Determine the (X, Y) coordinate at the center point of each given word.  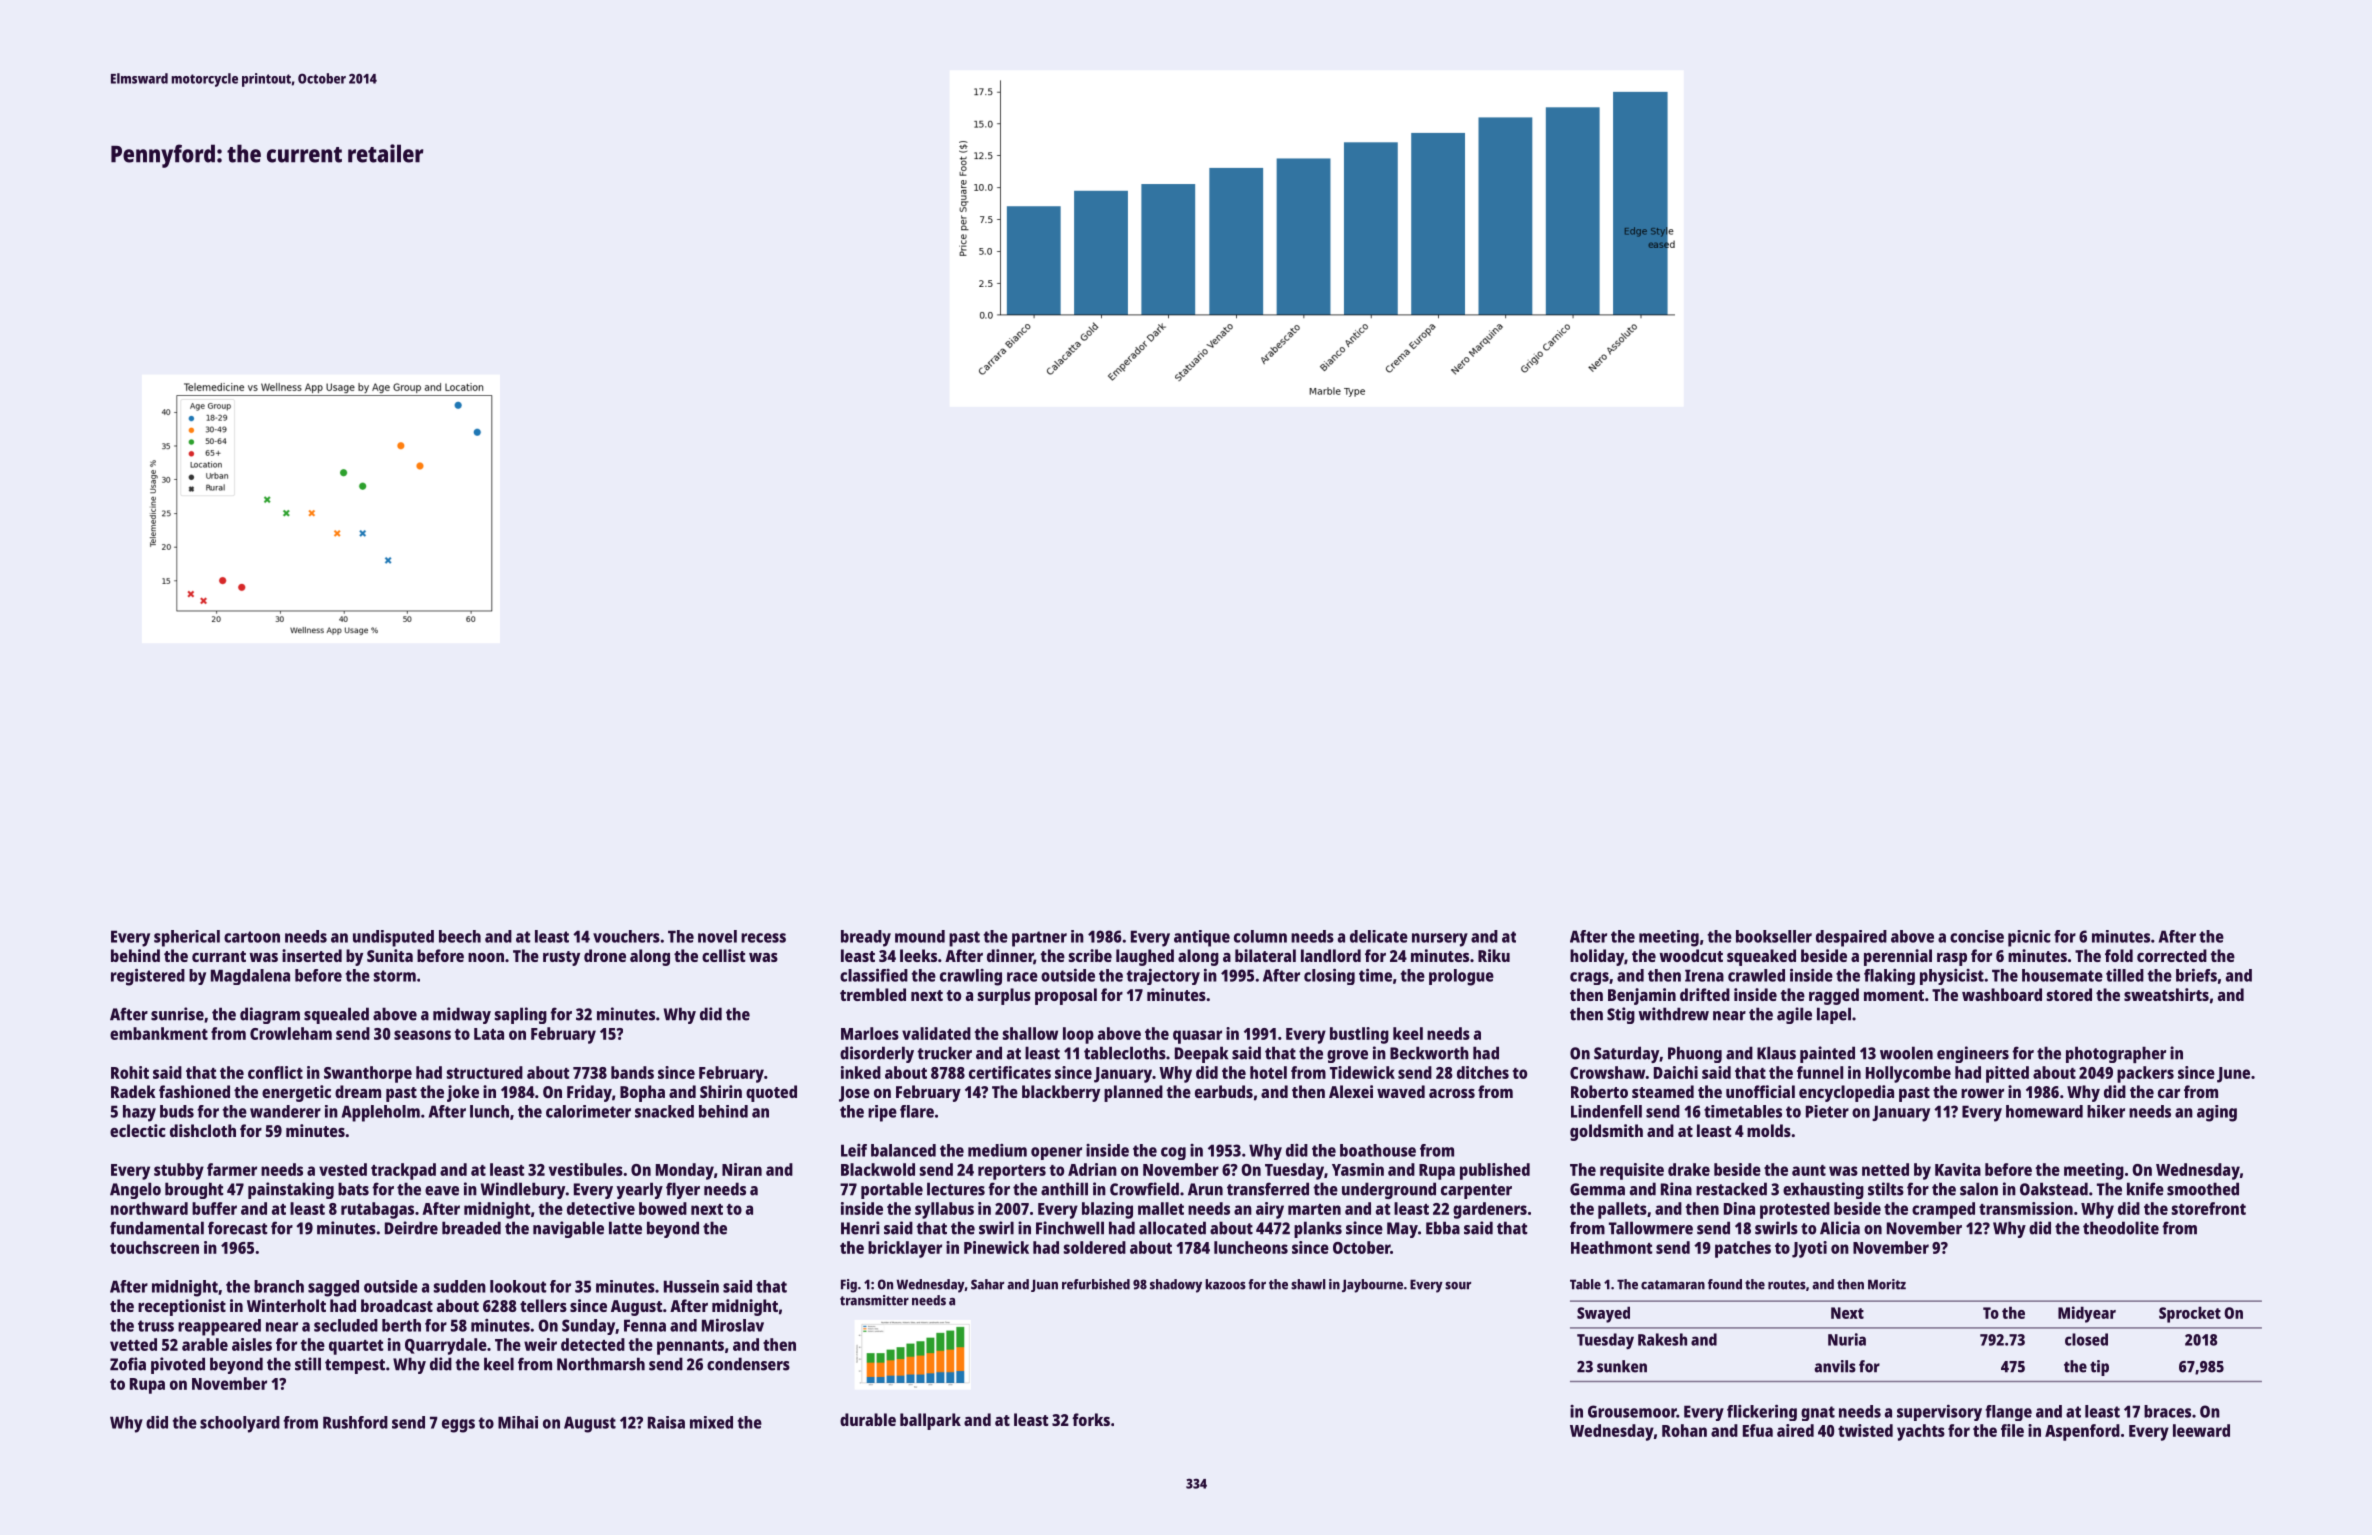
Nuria (1847, 1339)
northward (149, 1208)
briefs (2196, 975)
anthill (1064, 1189)
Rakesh (1662, 1339)
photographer (2116, 1054)
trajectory (1163, 977)
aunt (1809, 1170)
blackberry (1061, 1093)
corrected (2172, 955)
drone (605, 955)
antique (1202, 938)
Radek (133, 1091)
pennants (690, 1347)
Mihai (518, 1422)
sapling (521, 1015)
